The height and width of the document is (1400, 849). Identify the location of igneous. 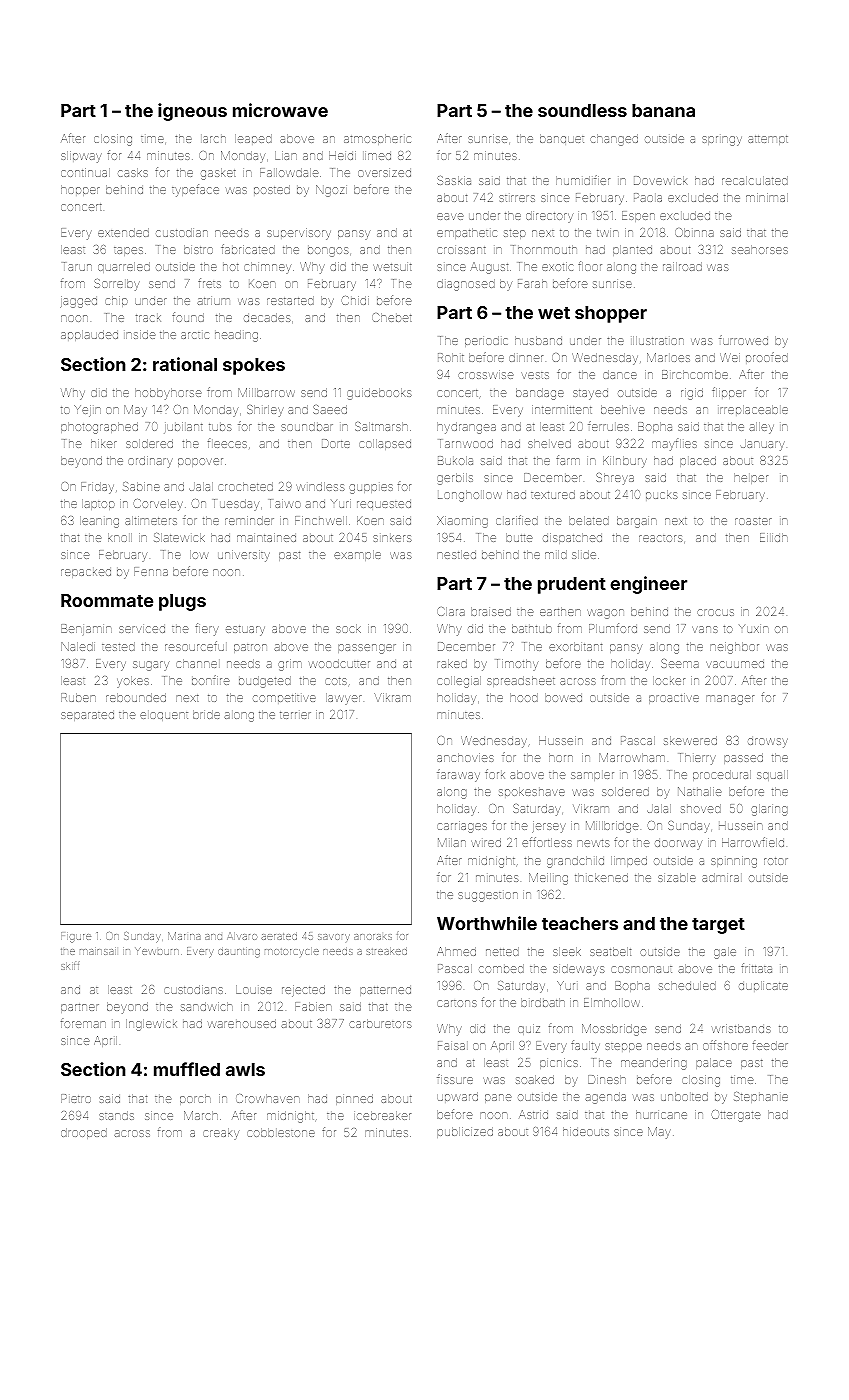
(192, 112).
